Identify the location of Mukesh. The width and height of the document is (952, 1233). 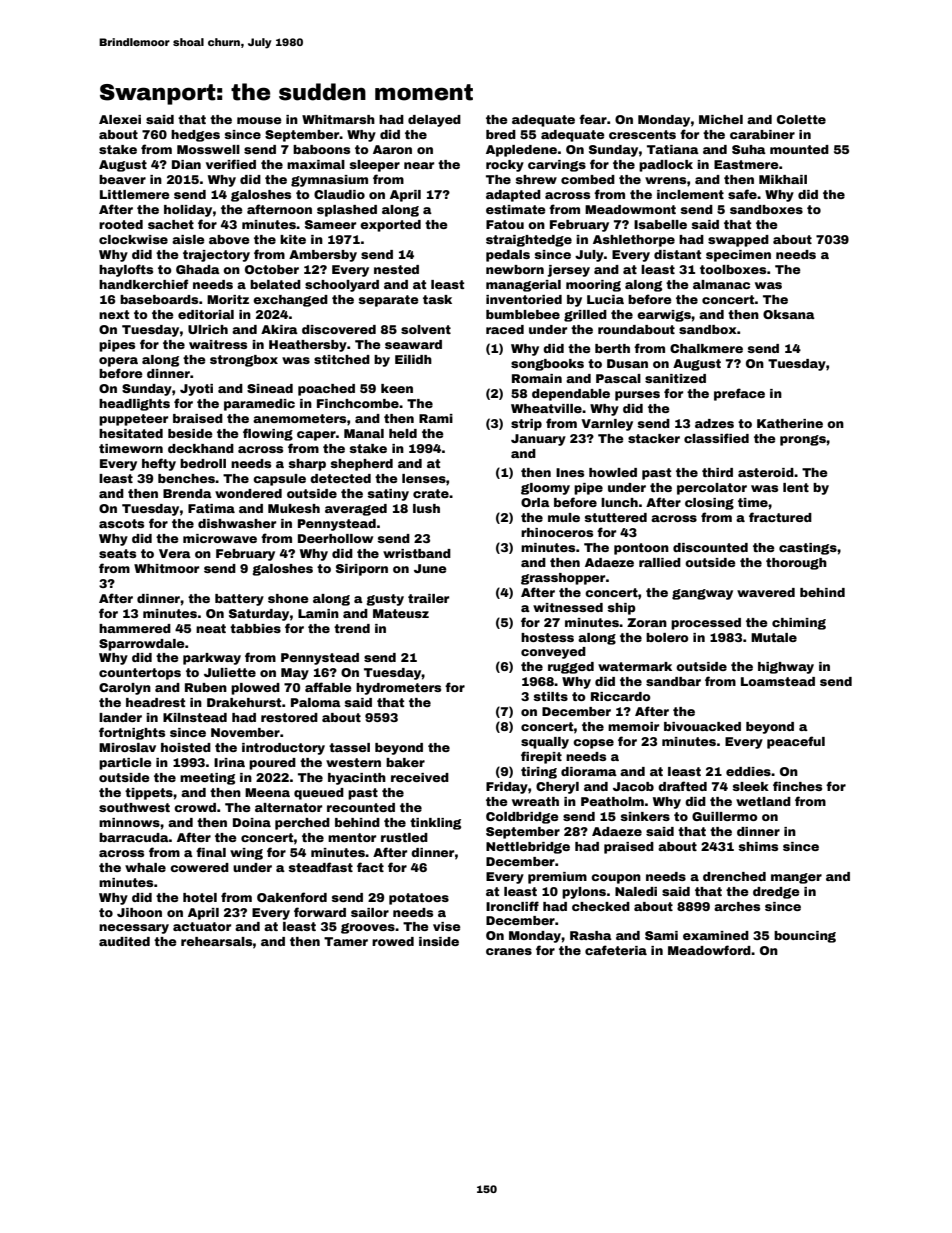
(294, 508).
